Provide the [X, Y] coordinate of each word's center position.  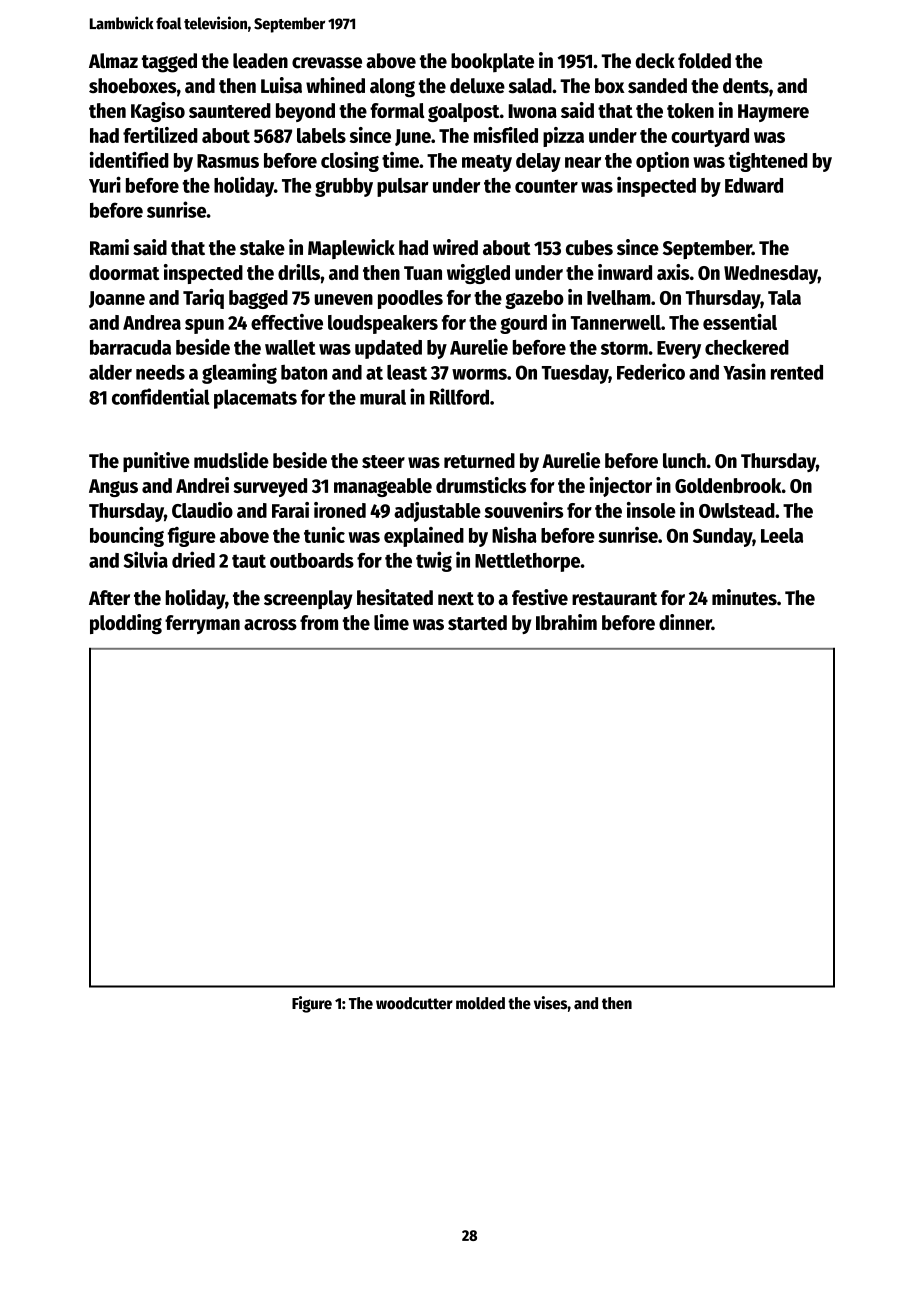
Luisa [281, 85]
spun [204, 326]
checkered [747, 347]
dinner [685, 622]
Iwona [532, 111]
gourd [523, 324]
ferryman [202, 624]
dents [746, 86]
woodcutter [414, 1003]
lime [391, 622]
